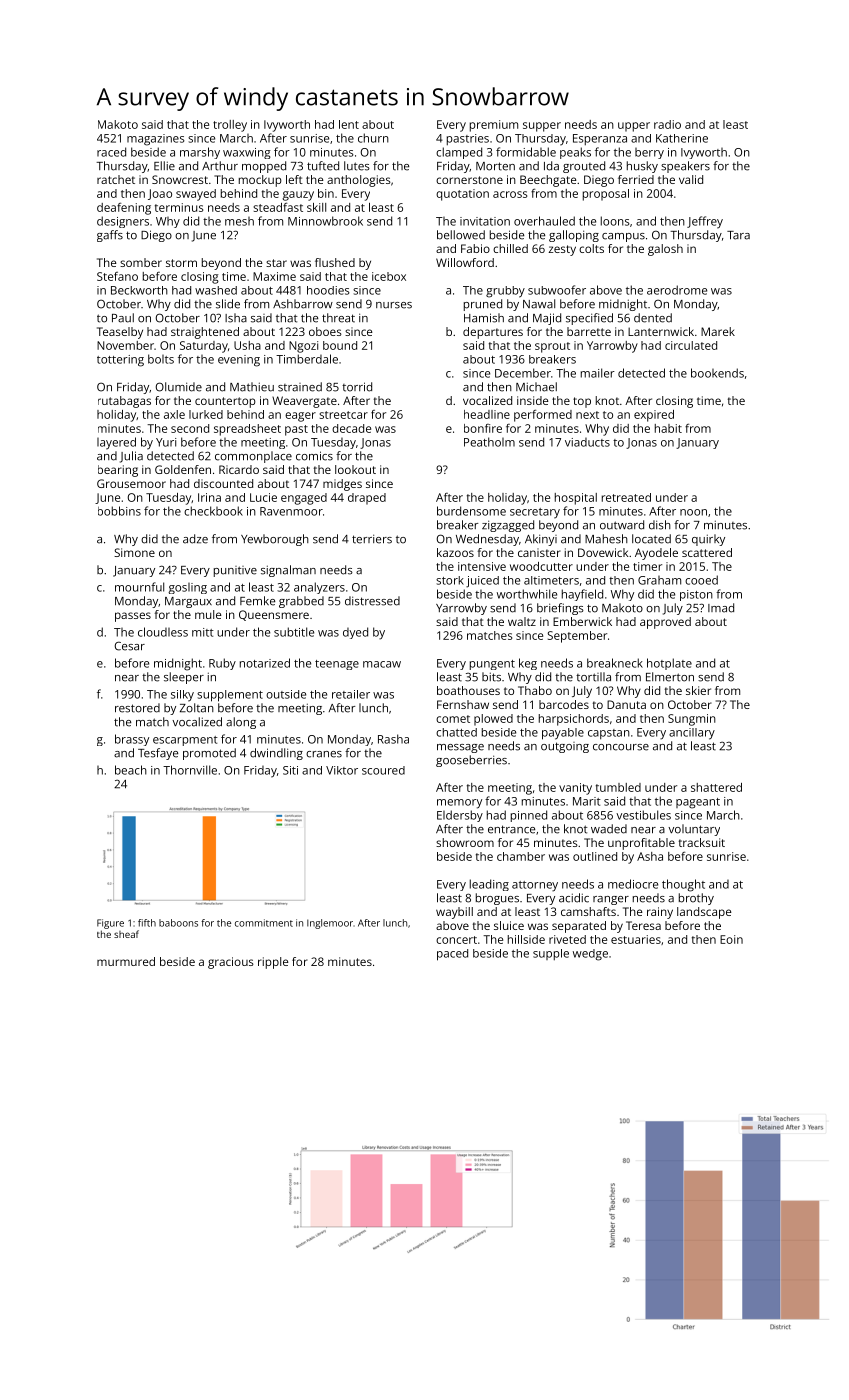 The width and height of the screenshot is (849, 1400). I want to click on mule, so click(208, 614).
